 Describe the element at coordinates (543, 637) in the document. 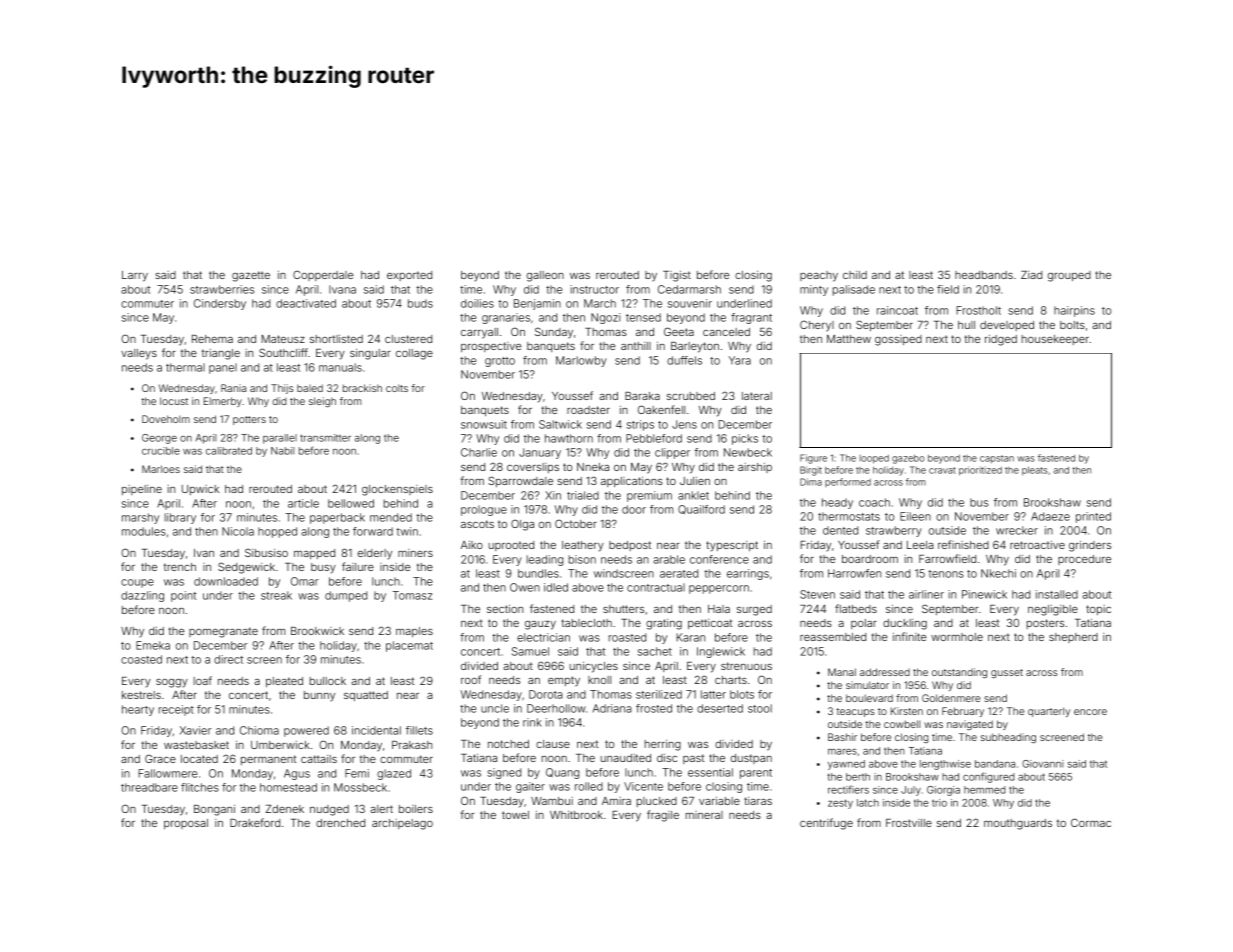

I see `electrician` at that location.
